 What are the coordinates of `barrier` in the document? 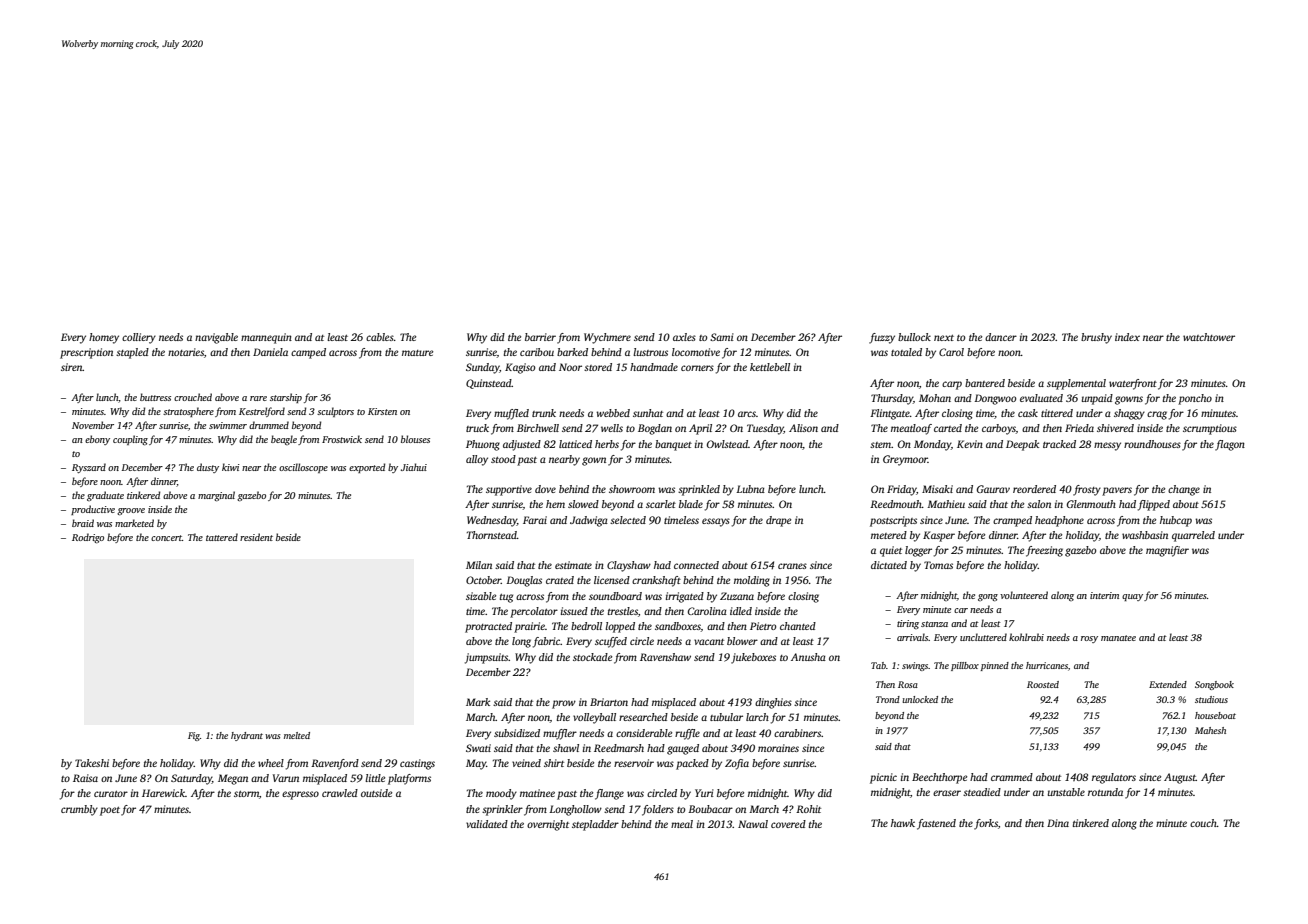 It's located at (540, 337).
